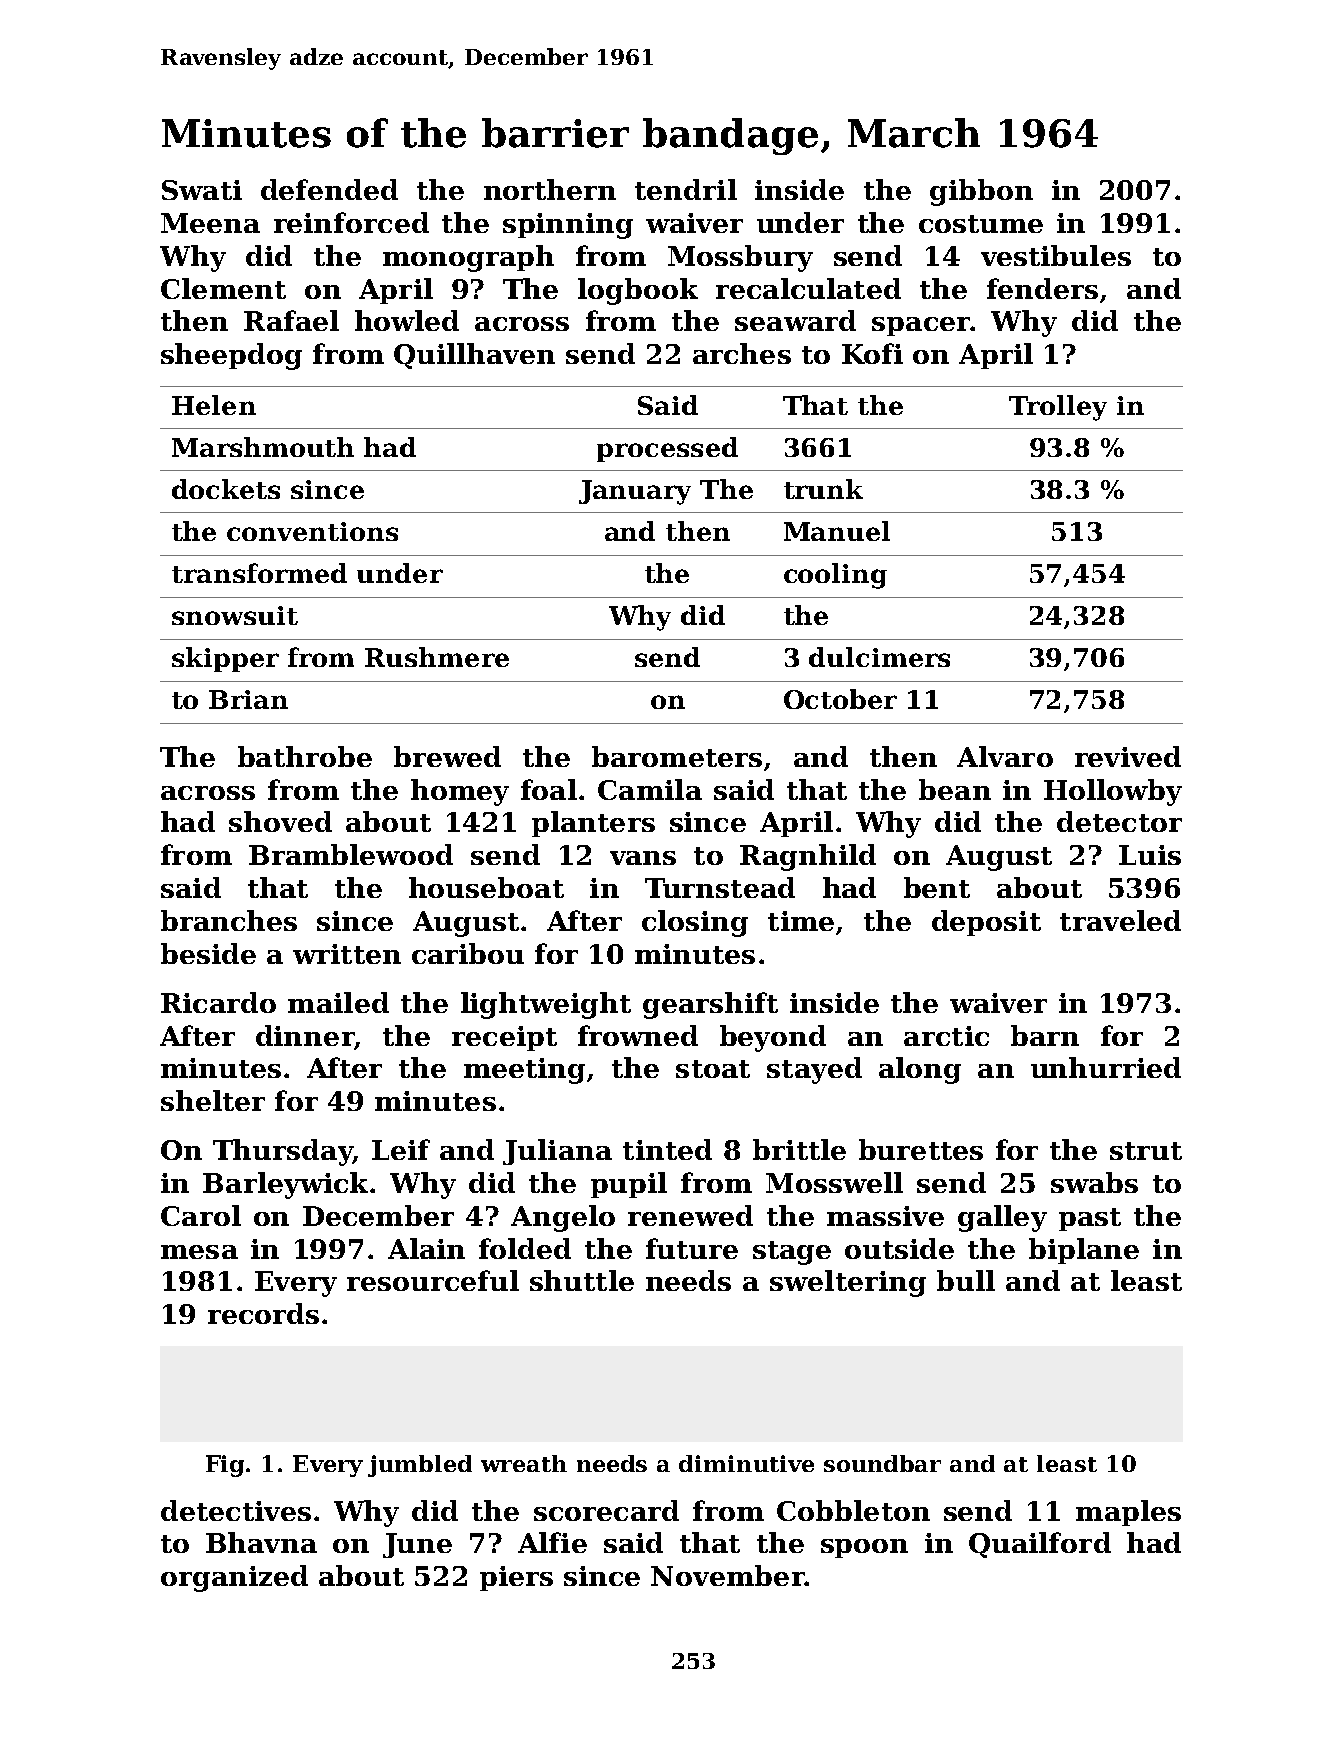 The image size is (1342, 1737). What do you see at coordinates (635, 492) in the image?
I see `January` at bounding box center [635, 492].
